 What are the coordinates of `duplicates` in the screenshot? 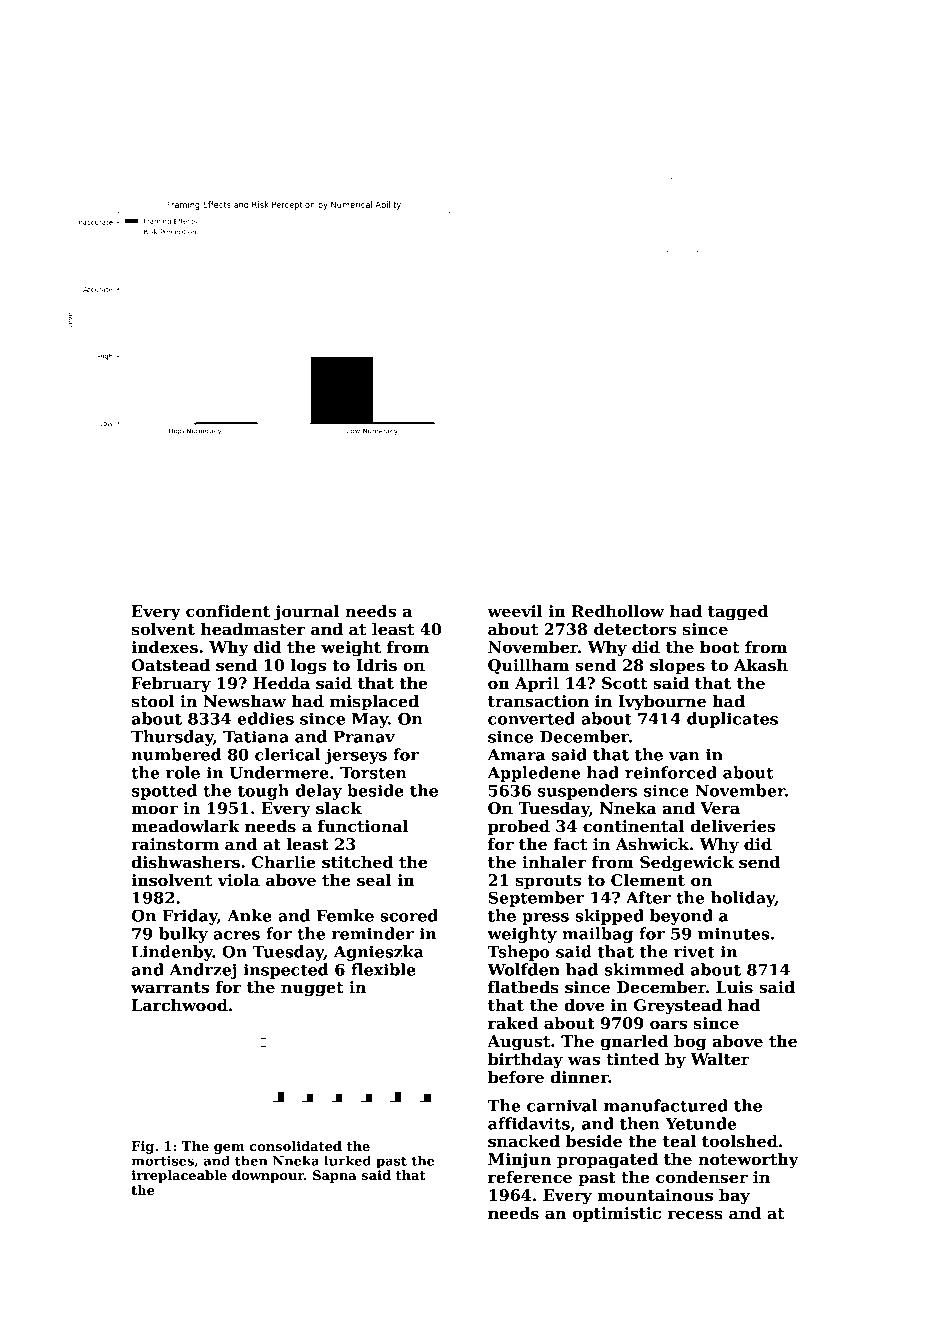 It's located at (732, 720).
